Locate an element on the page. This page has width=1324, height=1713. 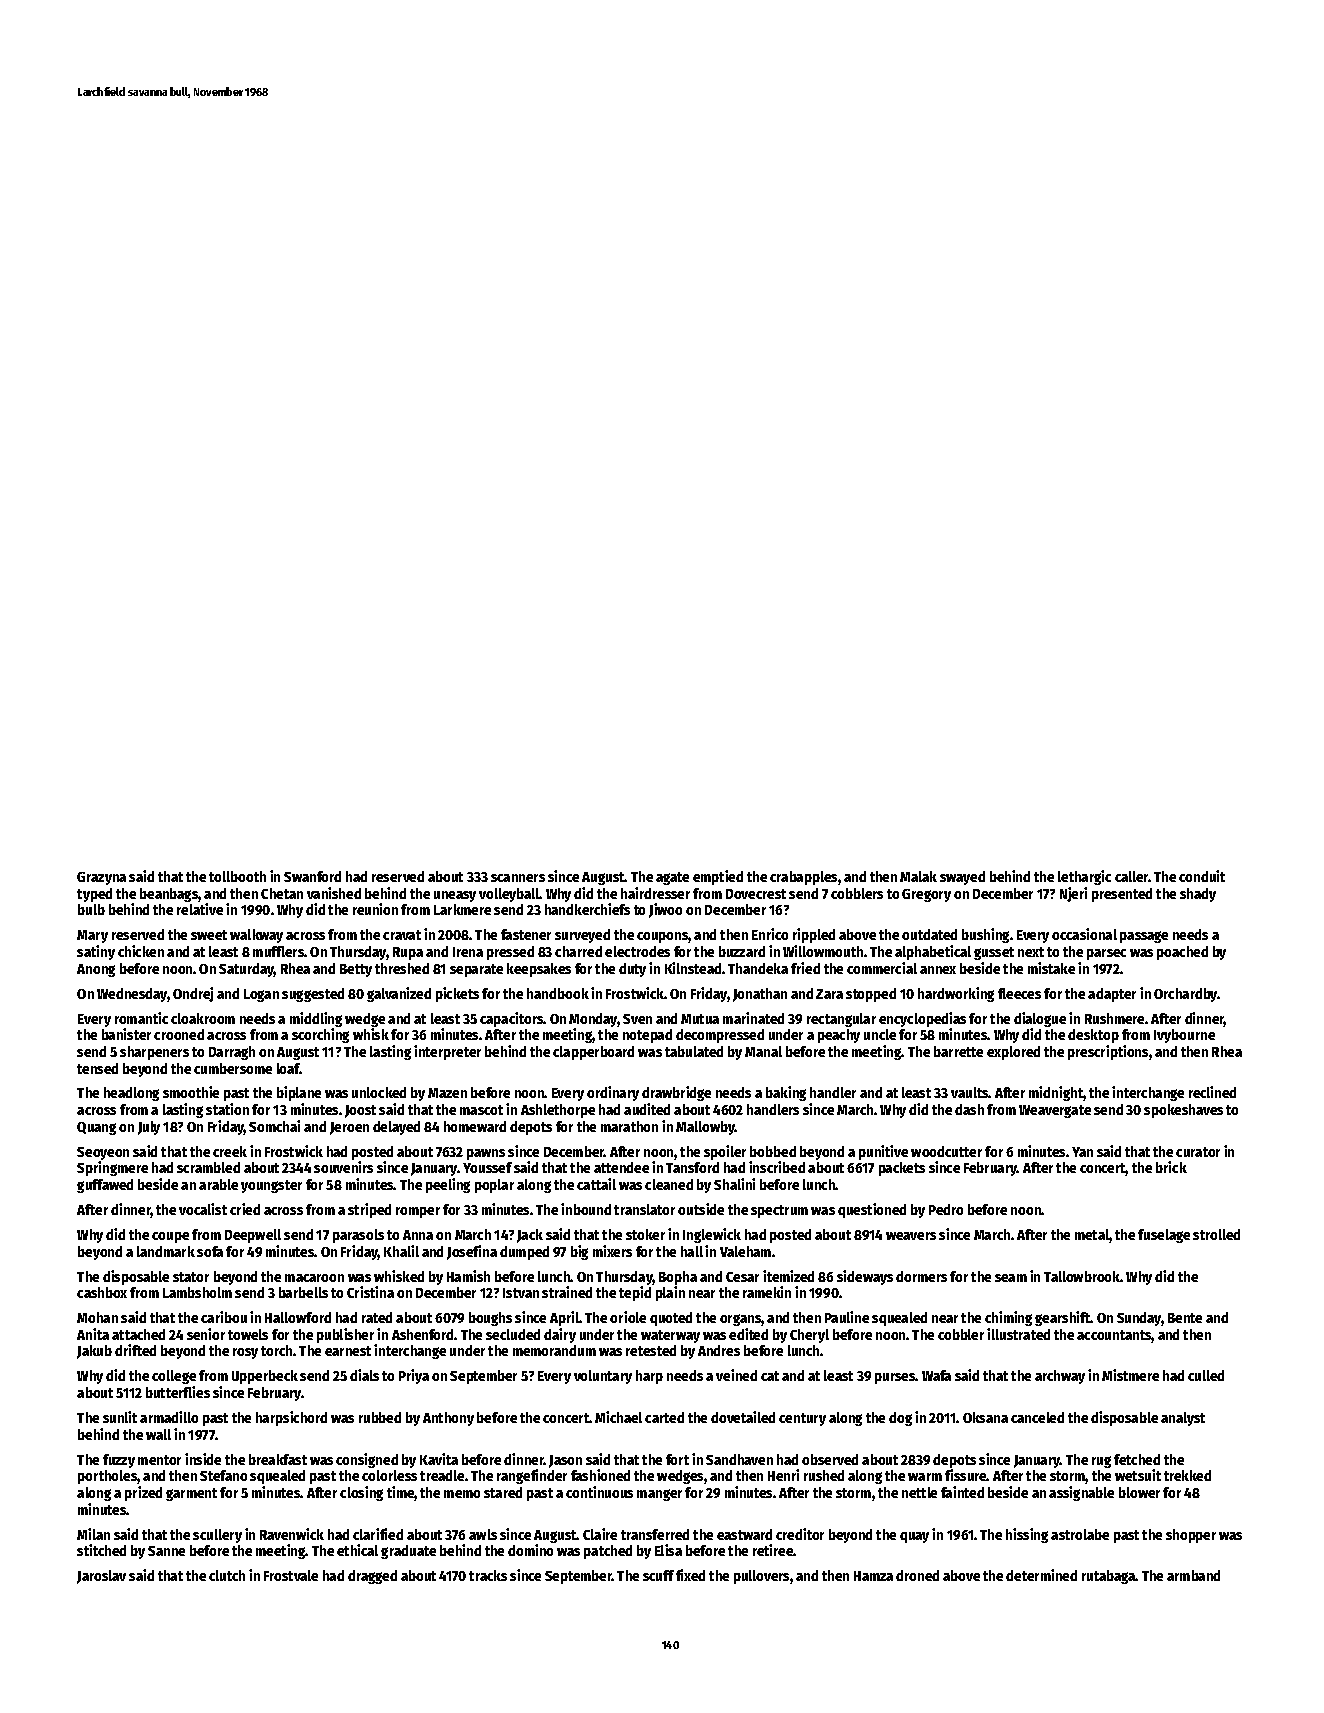
woodcutter is located at coordinates (946, 1151).
